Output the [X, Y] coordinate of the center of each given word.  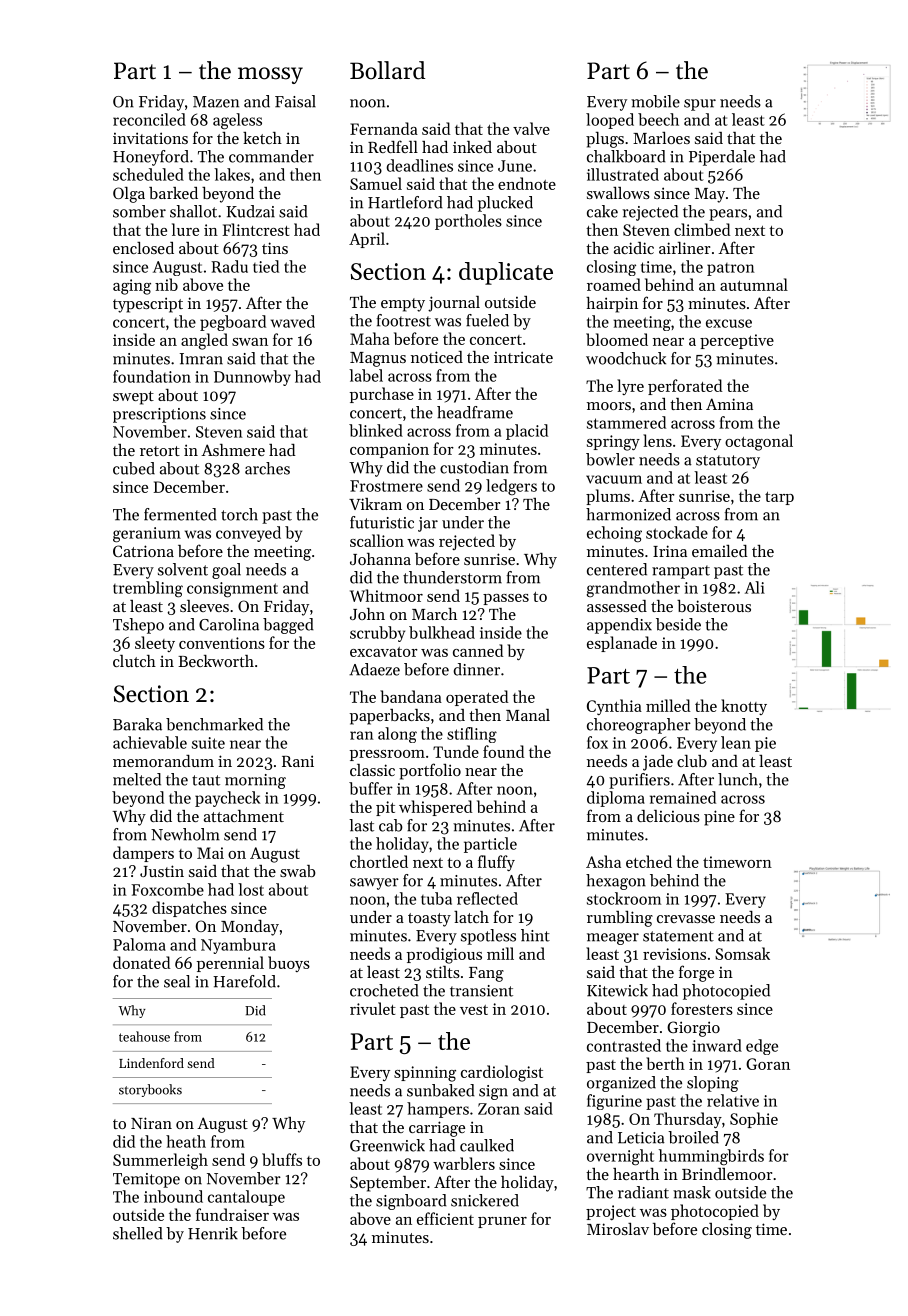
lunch [738, 779]
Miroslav [618, 1229]
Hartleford [405, 202]
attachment [244, 816]
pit [385, 808]
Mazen [216, 102]
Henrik [213, 1233]
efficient [445, 1218]
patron [731, 269]
